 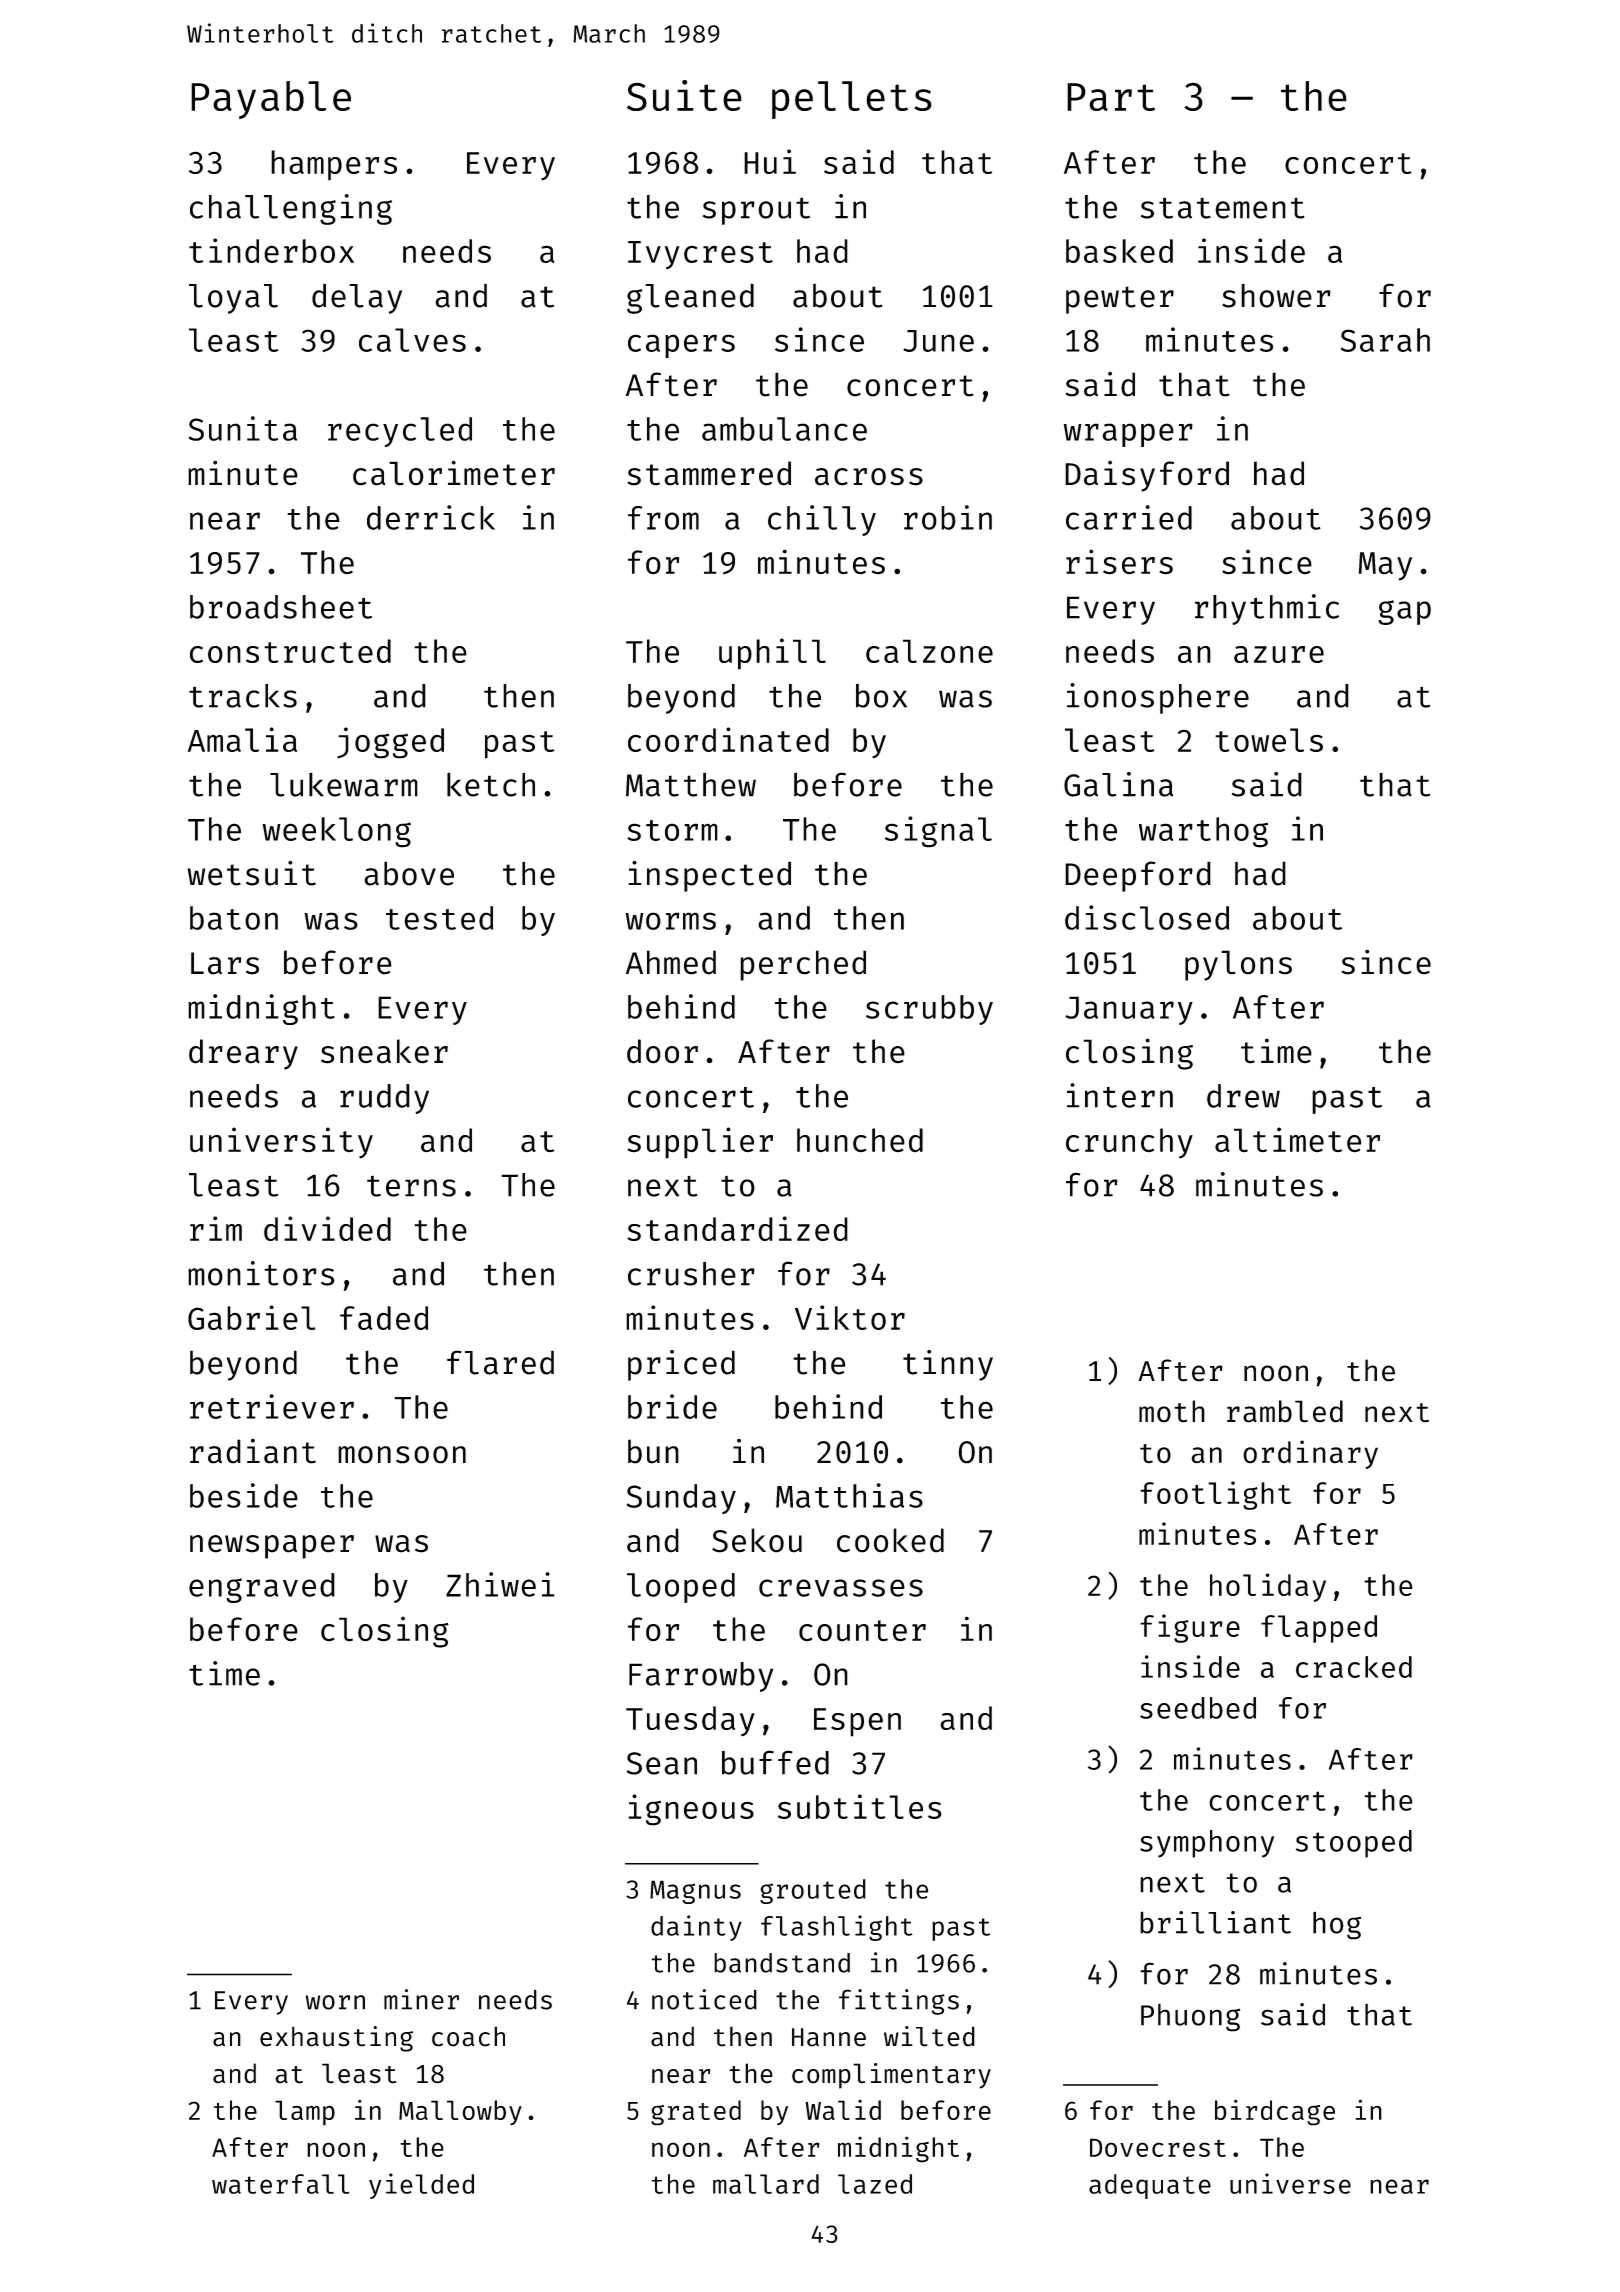 What do you see at coordinates (1119, 562) in the screenshot?
I see `risers` at bounding box center [1119, 562].
